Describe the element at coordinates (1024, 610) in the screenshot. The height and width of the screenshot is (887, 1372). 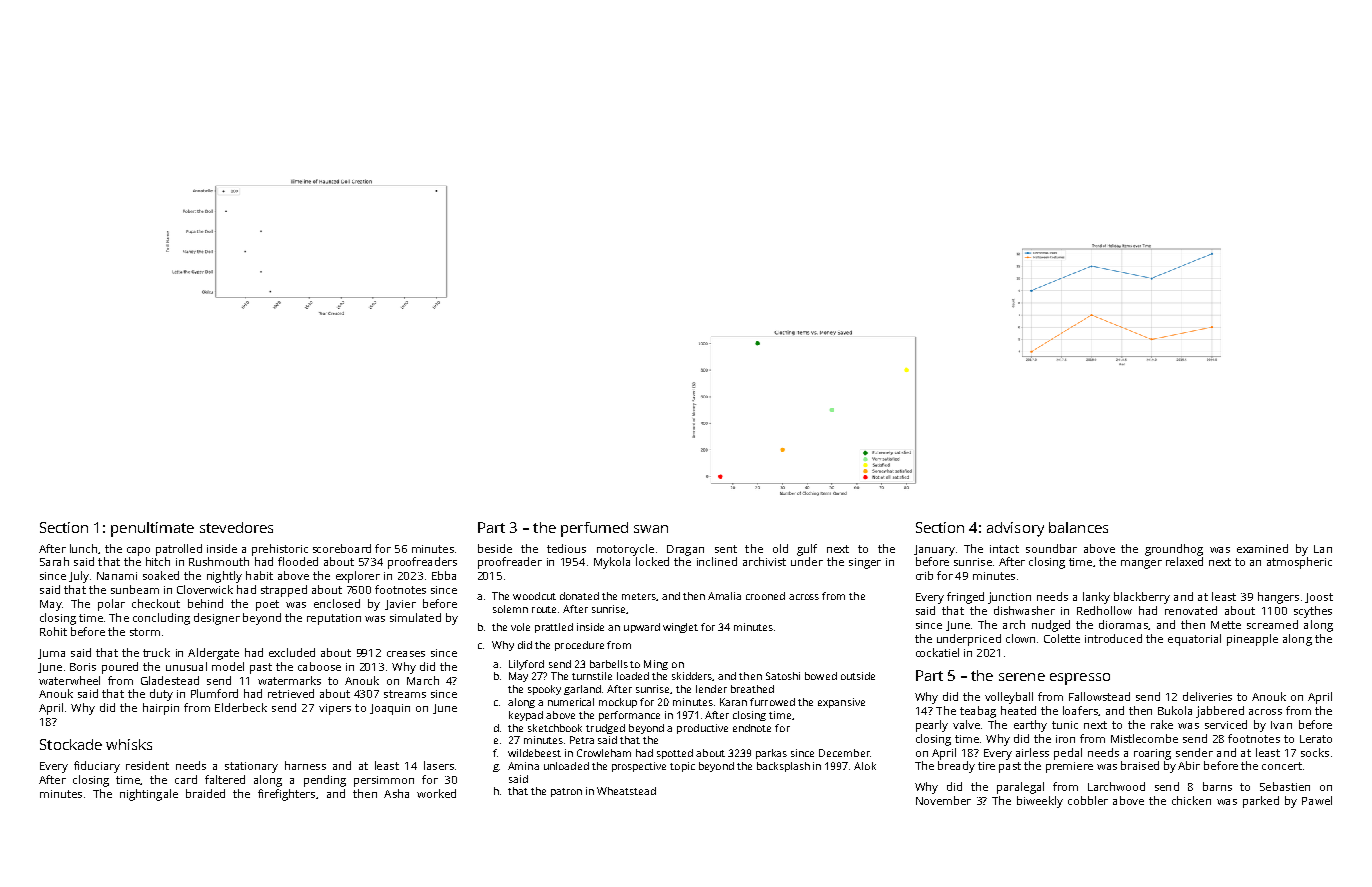
I see `dishwasher` at that location.
